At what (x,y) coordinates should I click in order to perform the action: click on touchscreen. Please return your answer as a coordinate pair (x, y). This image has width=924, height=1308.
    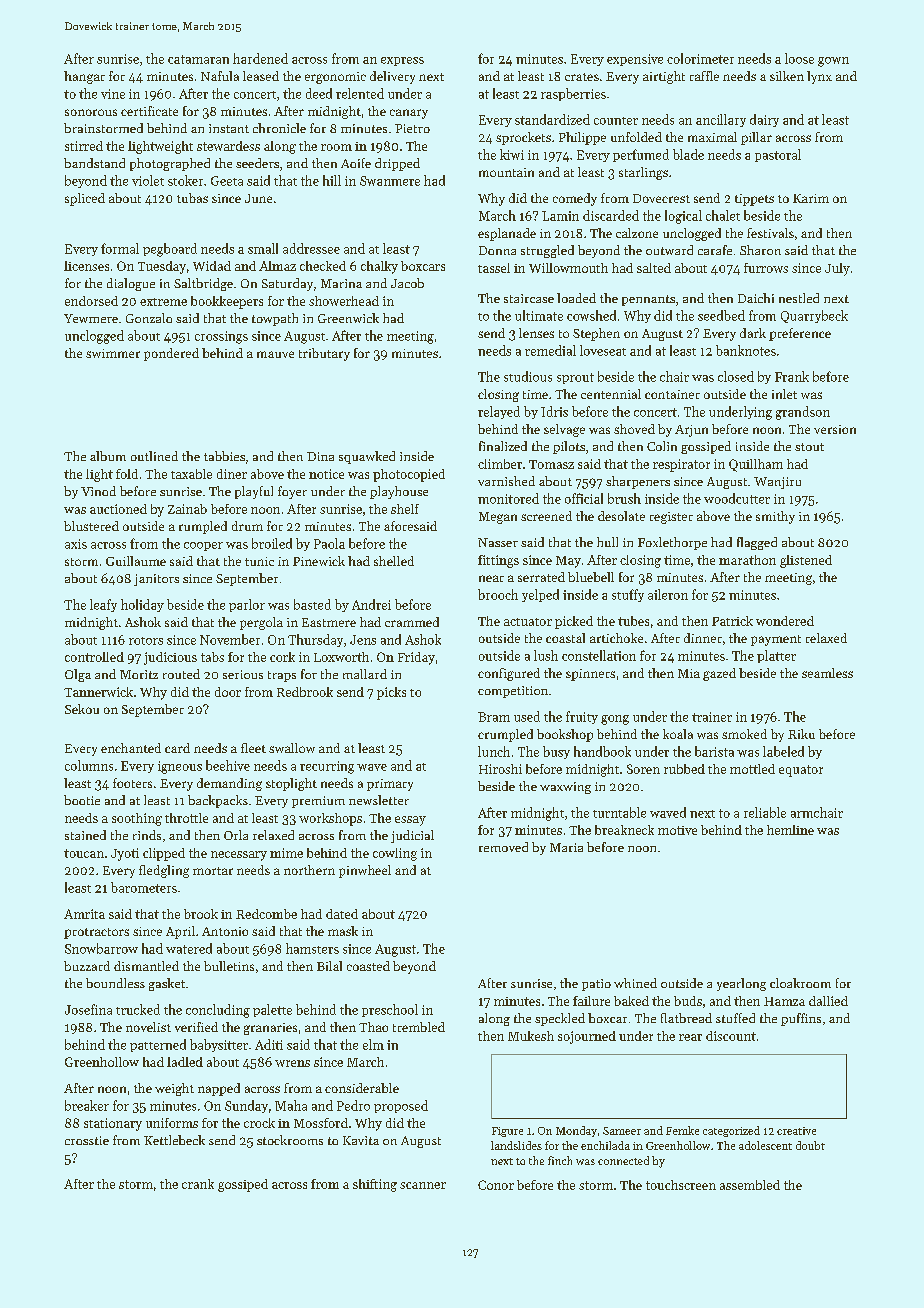
    Looking at the image, I should click on (681, 1185).
